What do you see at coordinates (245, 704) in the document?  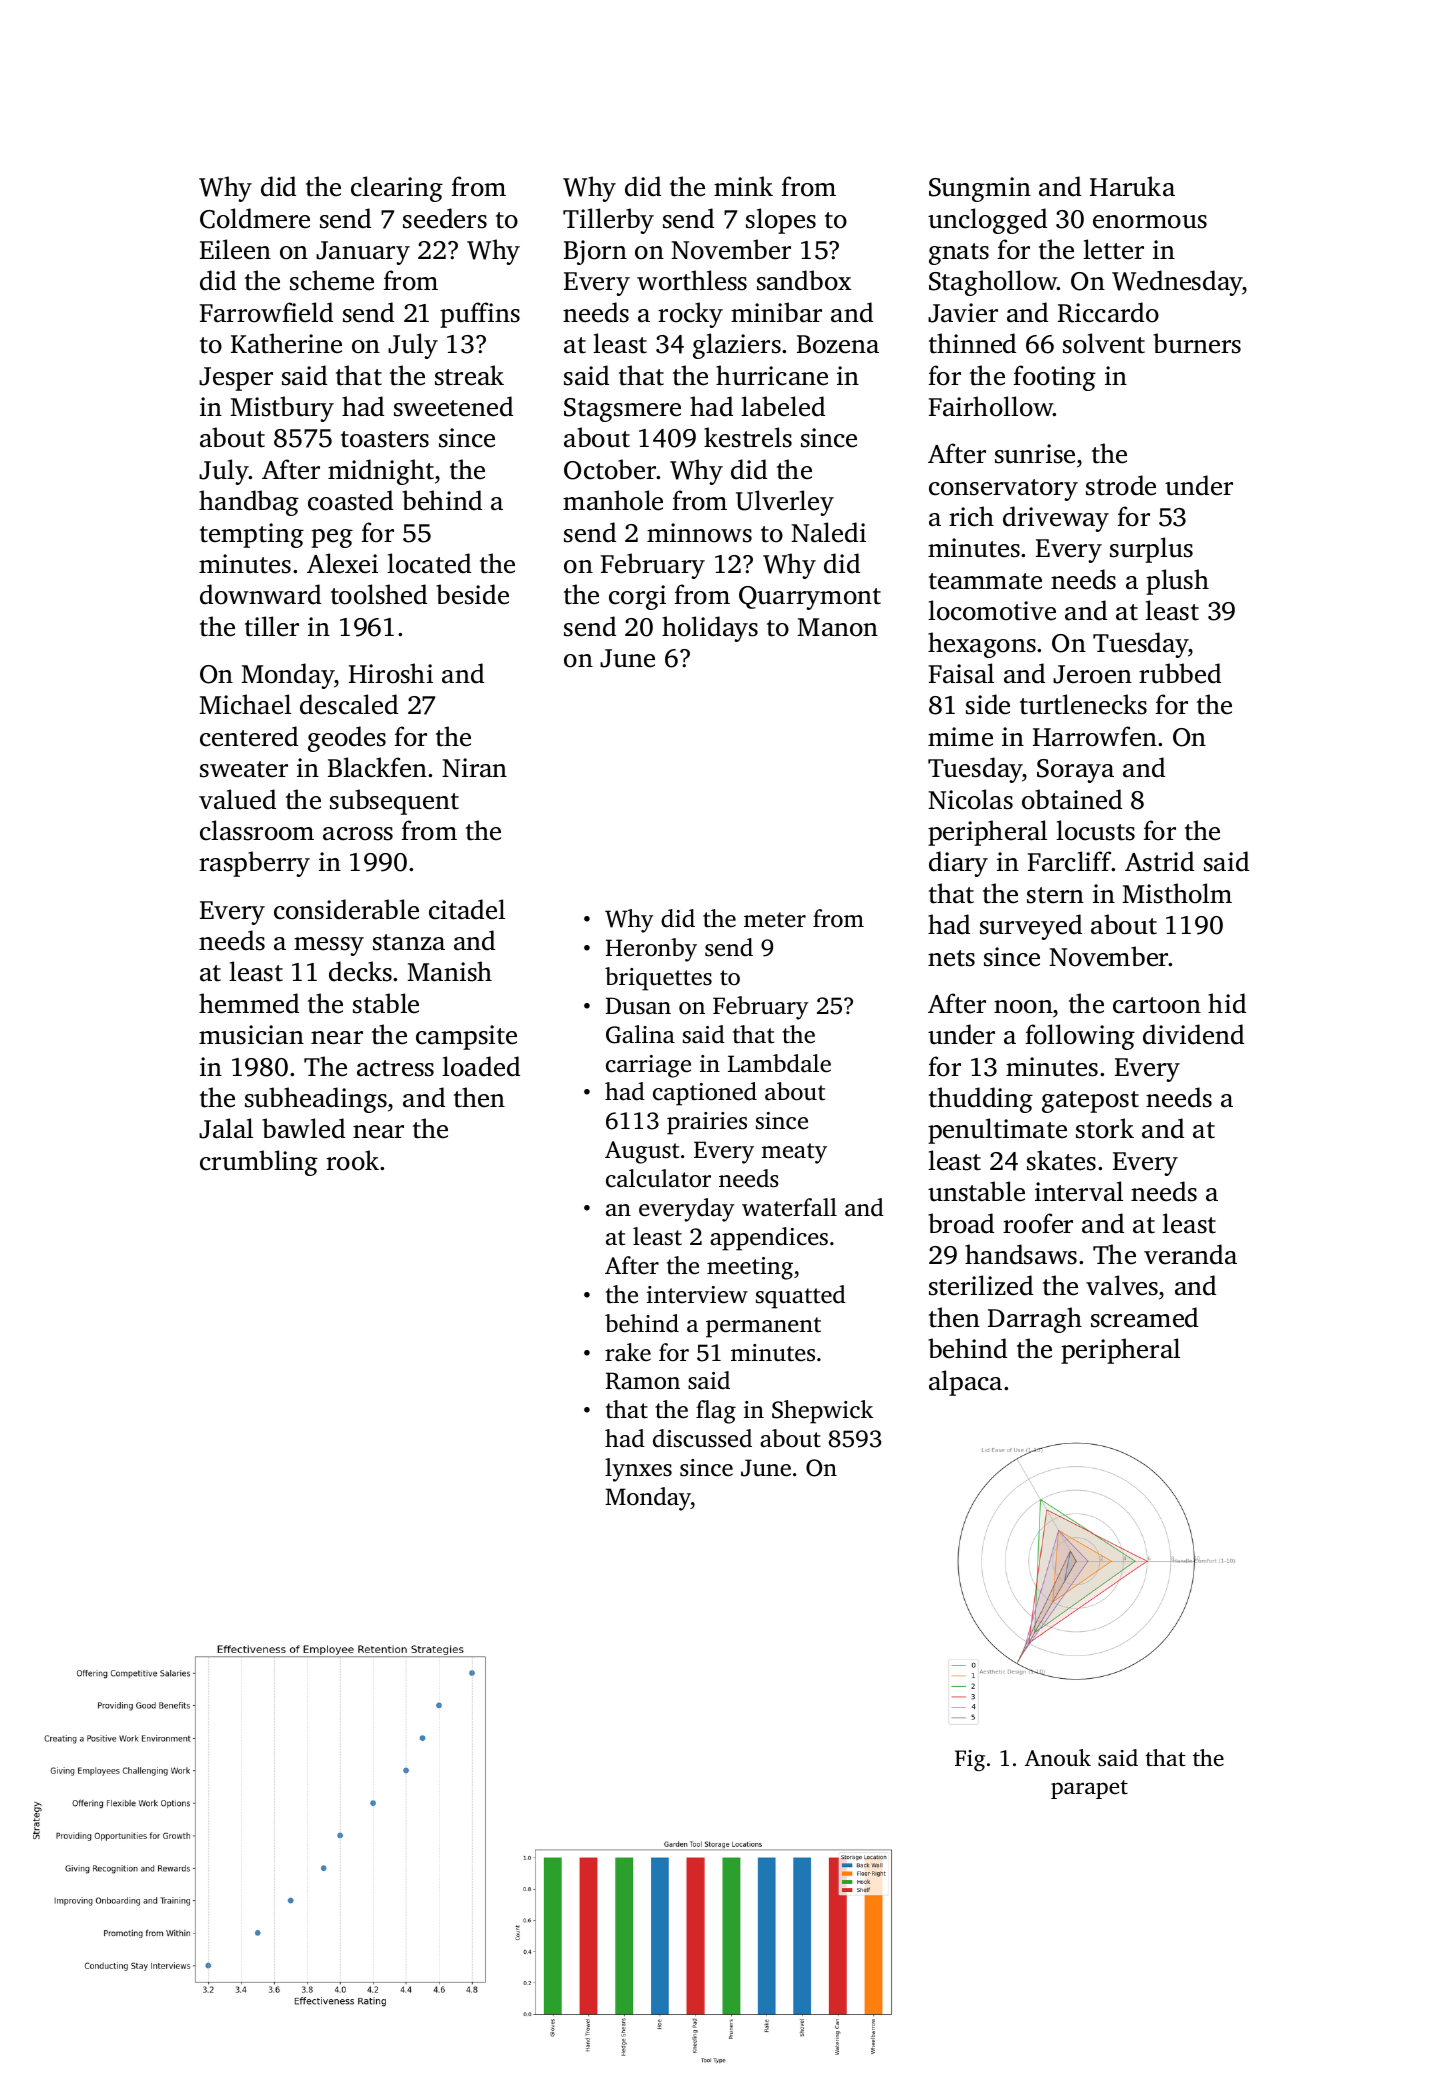 I see `Michael` at bounding box center [245, 704].
